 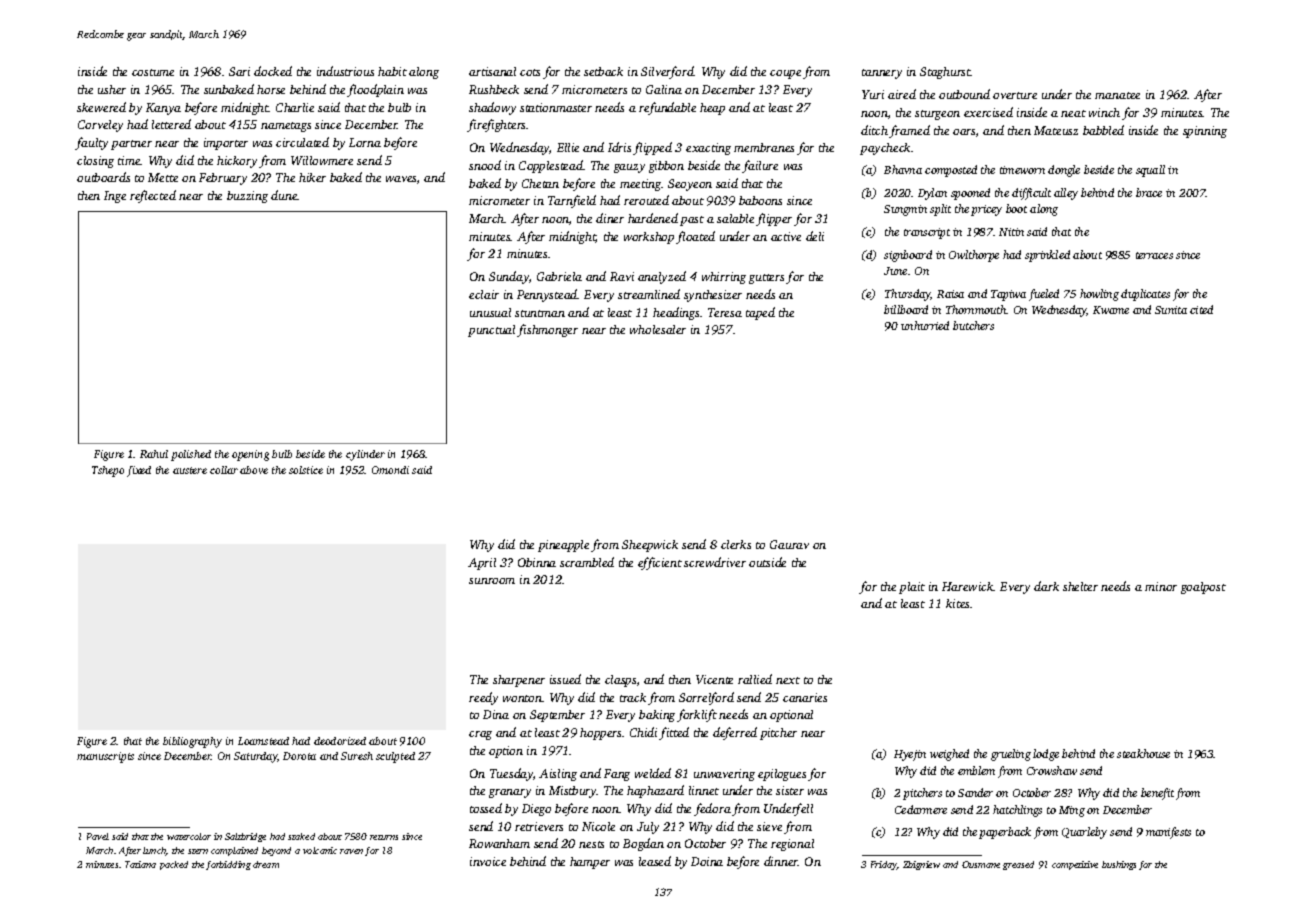 I want to click on unhurried, so click(x=925, y=325).
